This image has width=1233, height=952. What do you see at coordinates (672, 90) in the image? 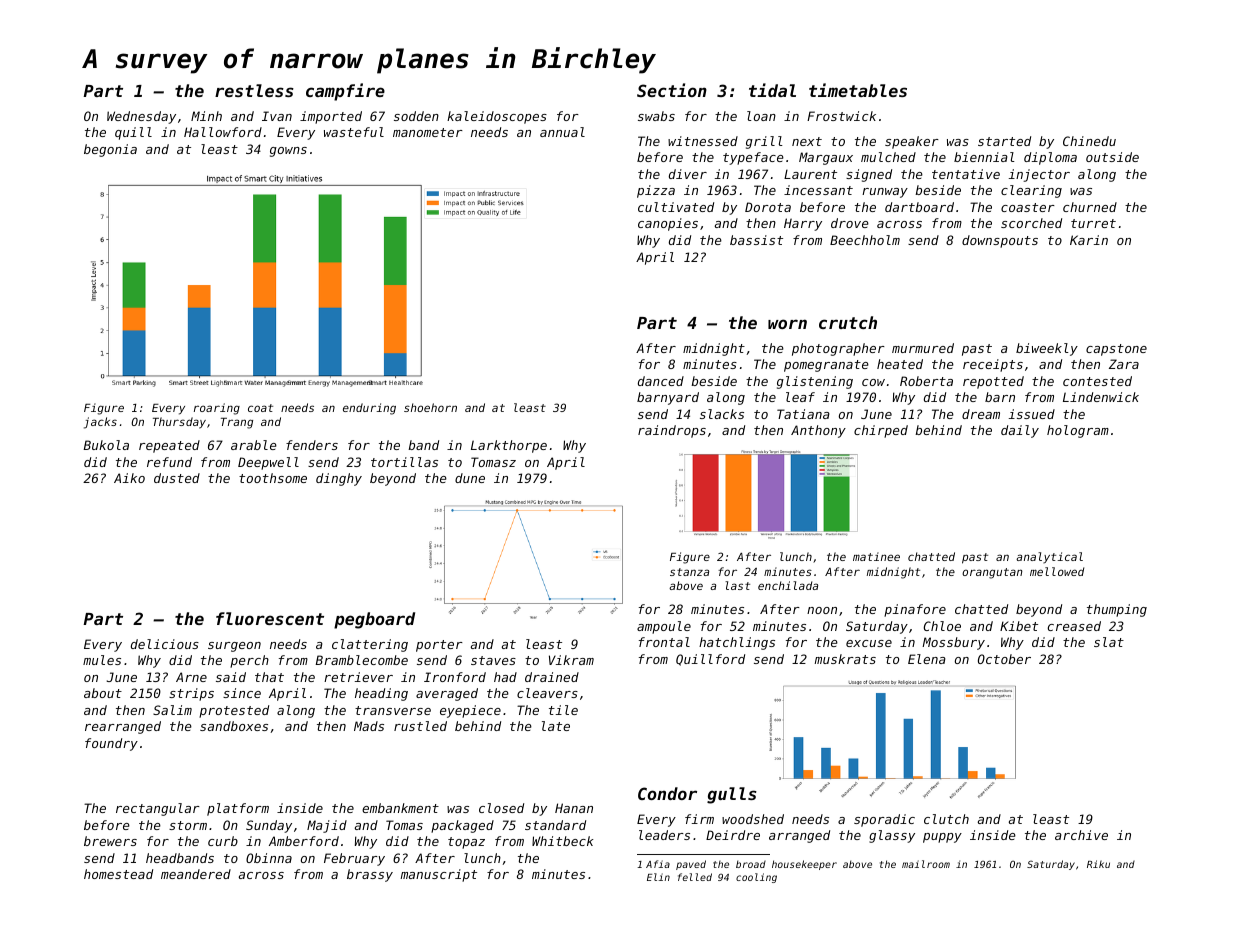
I see `Section` at bounding box center [672, 90].
